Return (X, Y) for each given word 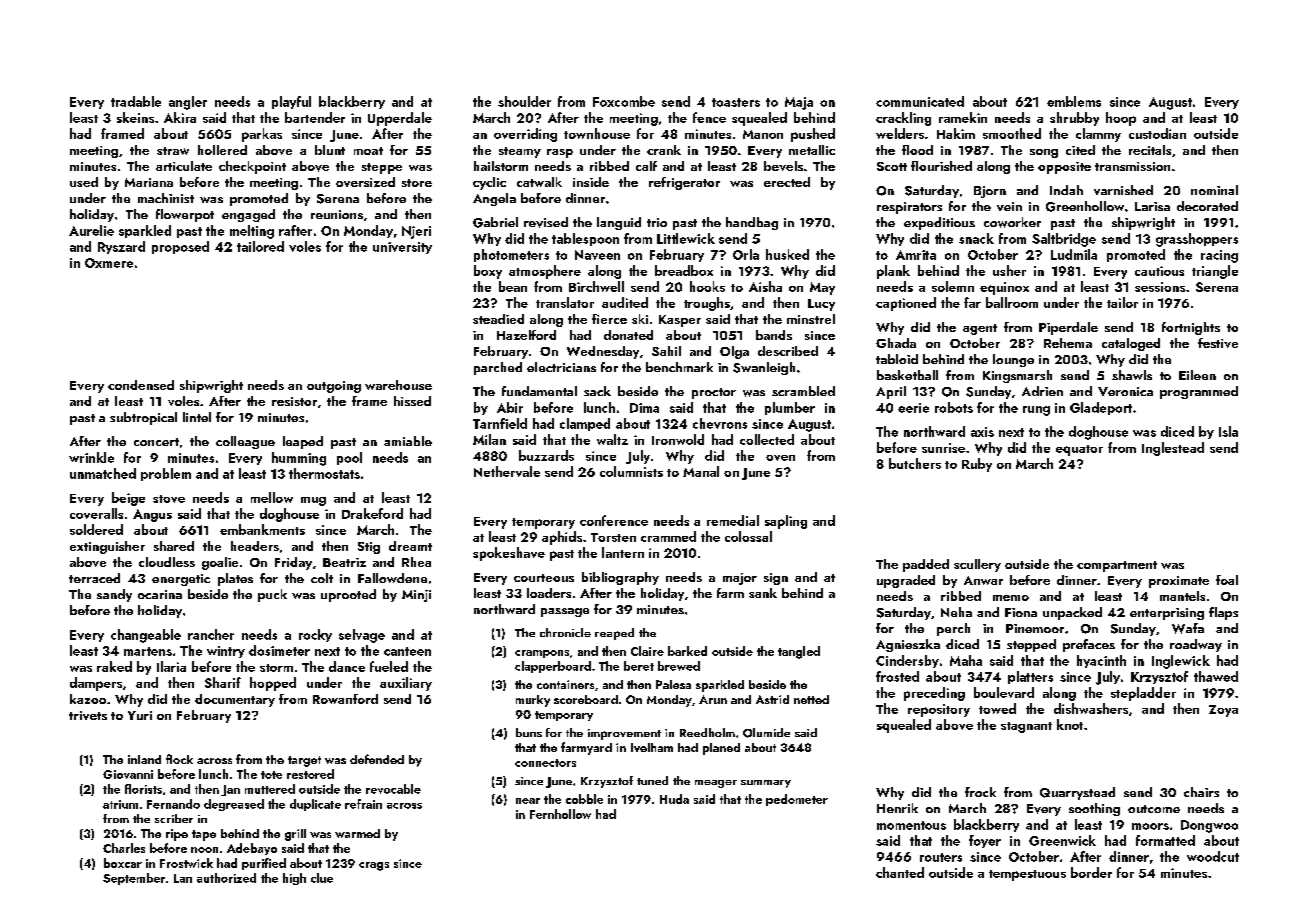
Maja (799, 103)
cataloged (1131, 344)
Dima (644, 408)
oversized (365, 182)
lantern (623, 552)
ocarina (160, 594)
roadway (1196, 645)
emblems (1074, 101)
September (134, 879)
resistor (294, 401)
